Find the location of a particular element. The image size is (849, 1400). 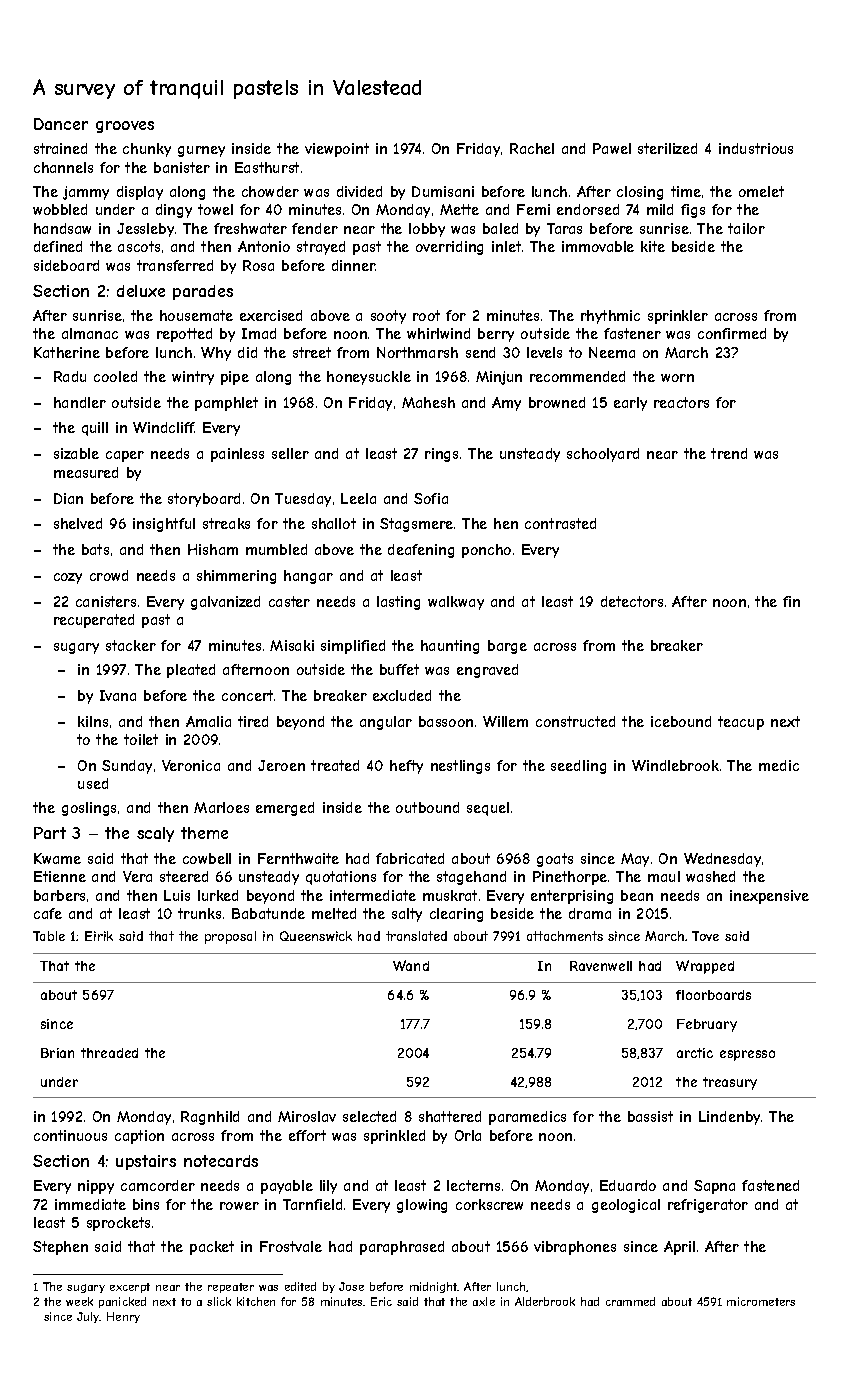

handler is located at coordinates (80, 402).
